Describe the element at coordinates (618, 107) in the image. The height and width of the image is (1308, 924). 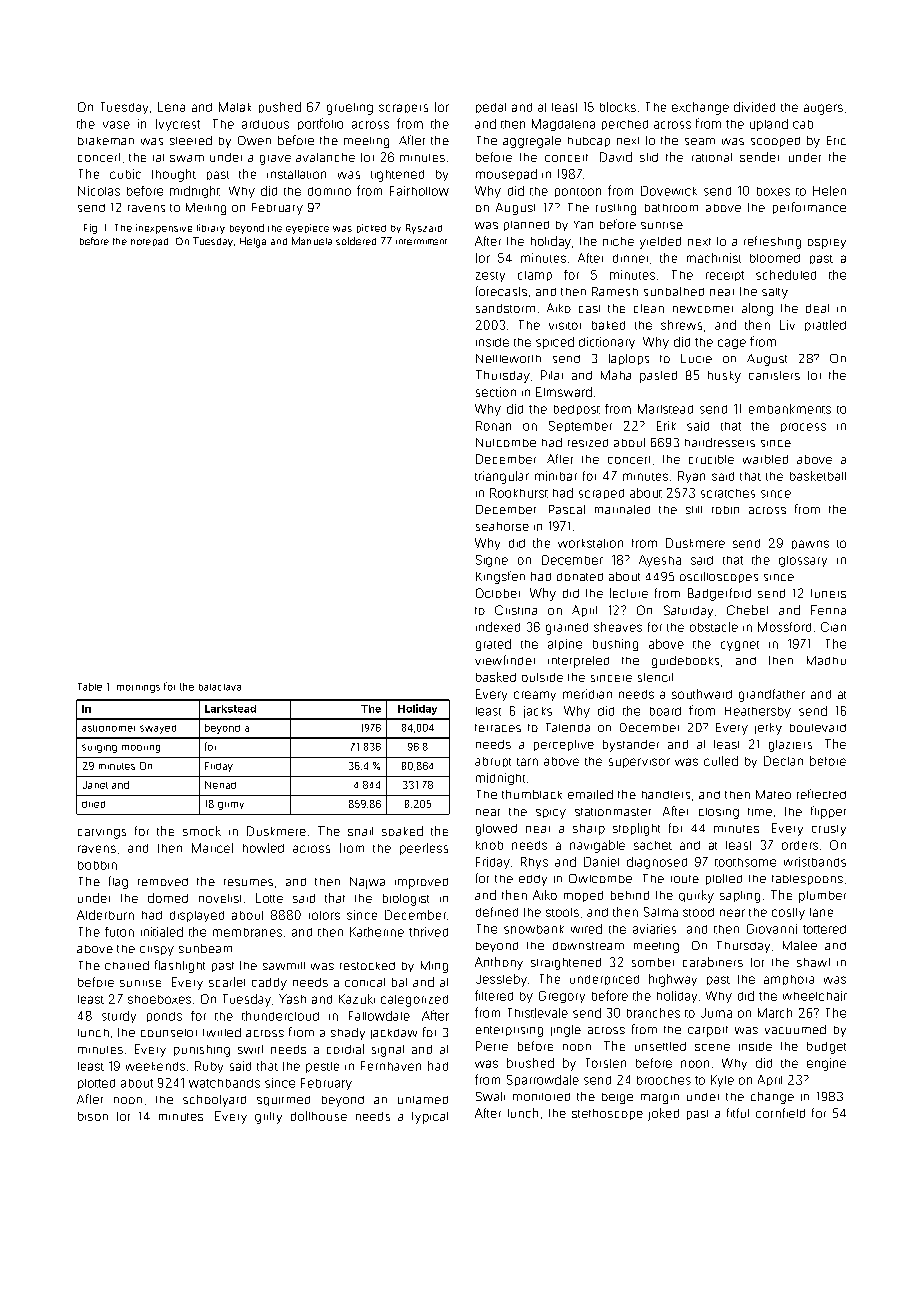
I see `blocks` at that location.
